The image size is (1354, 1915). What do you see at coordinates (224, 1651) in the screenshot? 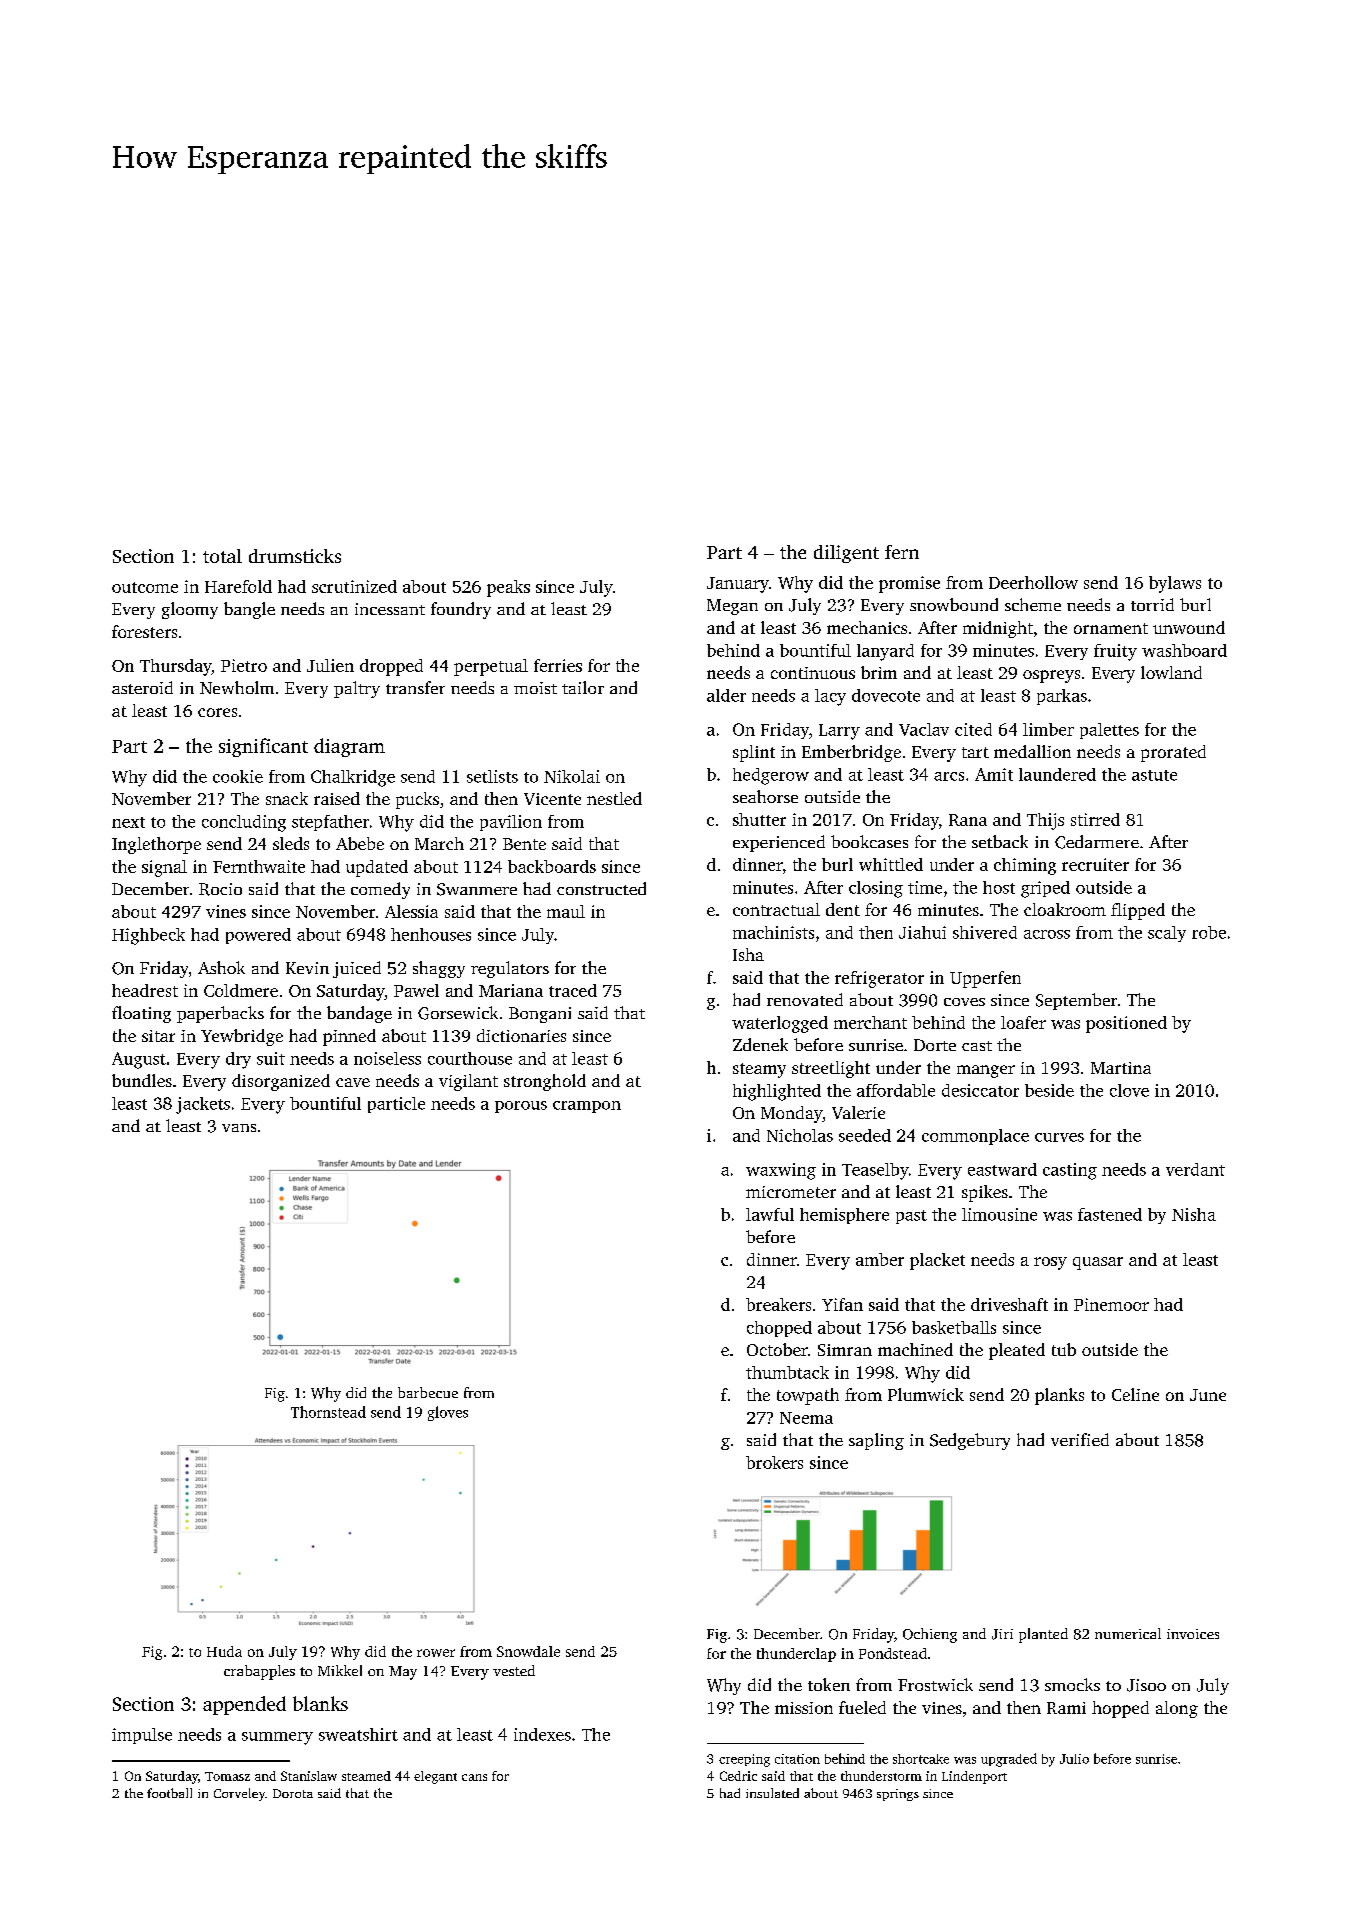
I see `Huda` at bounding box center [224, 1651].
